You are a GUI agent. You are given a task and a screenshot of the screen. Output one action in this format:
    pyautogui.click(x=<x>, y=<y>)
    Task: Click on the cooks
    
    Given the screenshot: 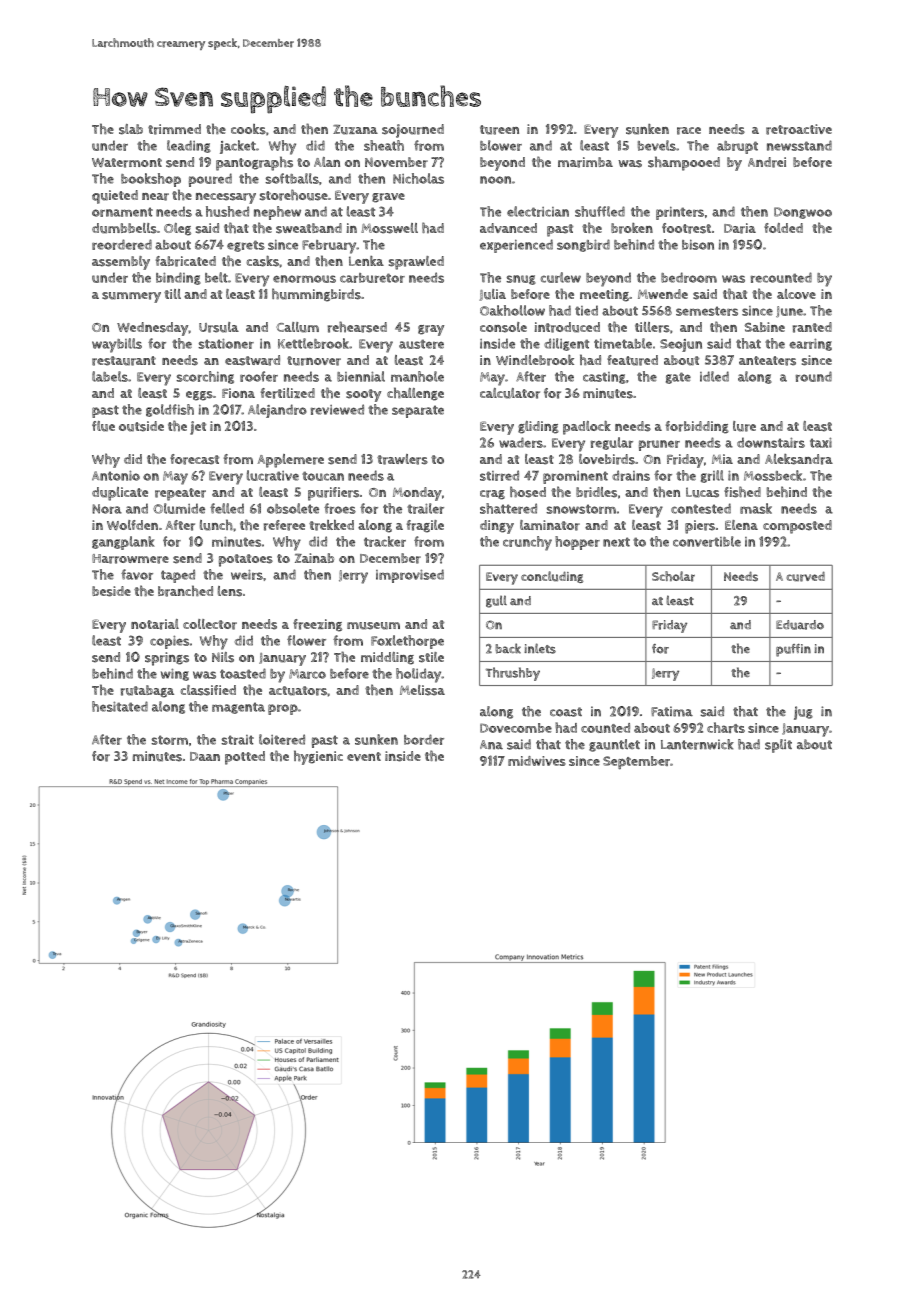 What is the action you would take?
    pyautogui.click(x=248, y=129)
